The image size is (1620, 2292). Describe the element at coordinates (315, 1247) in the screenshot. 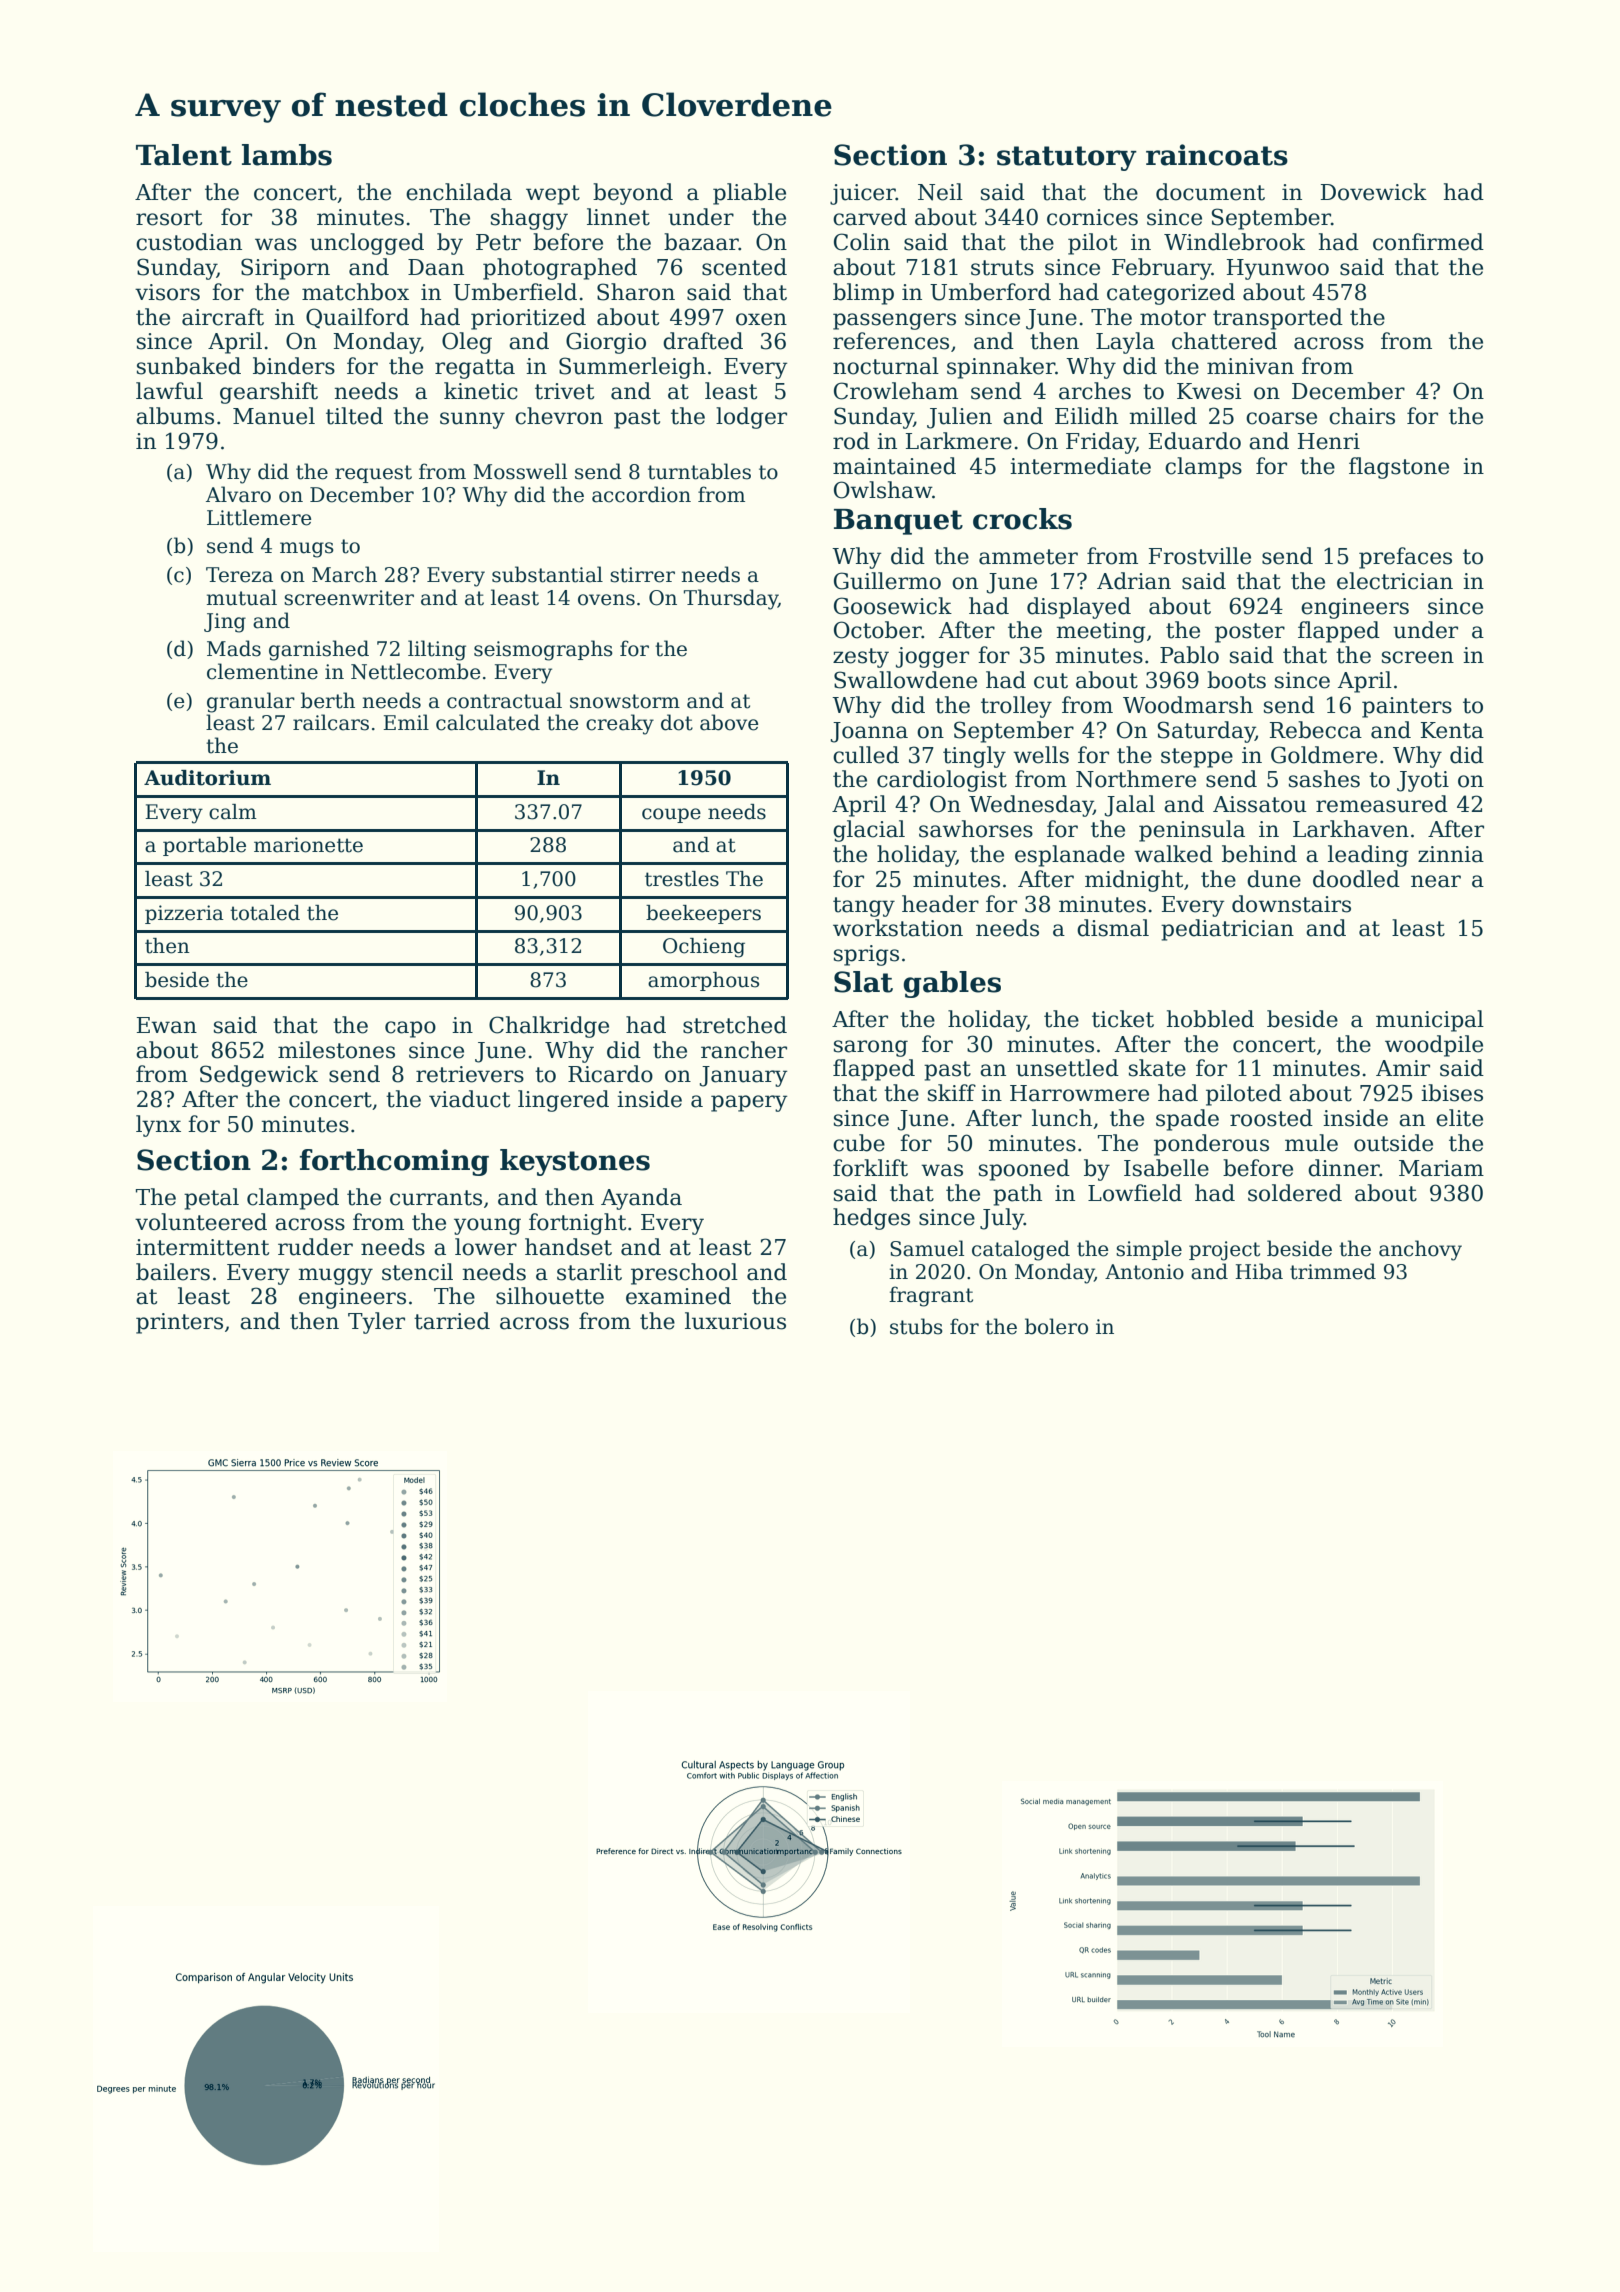

I see `rudder` at that location.
